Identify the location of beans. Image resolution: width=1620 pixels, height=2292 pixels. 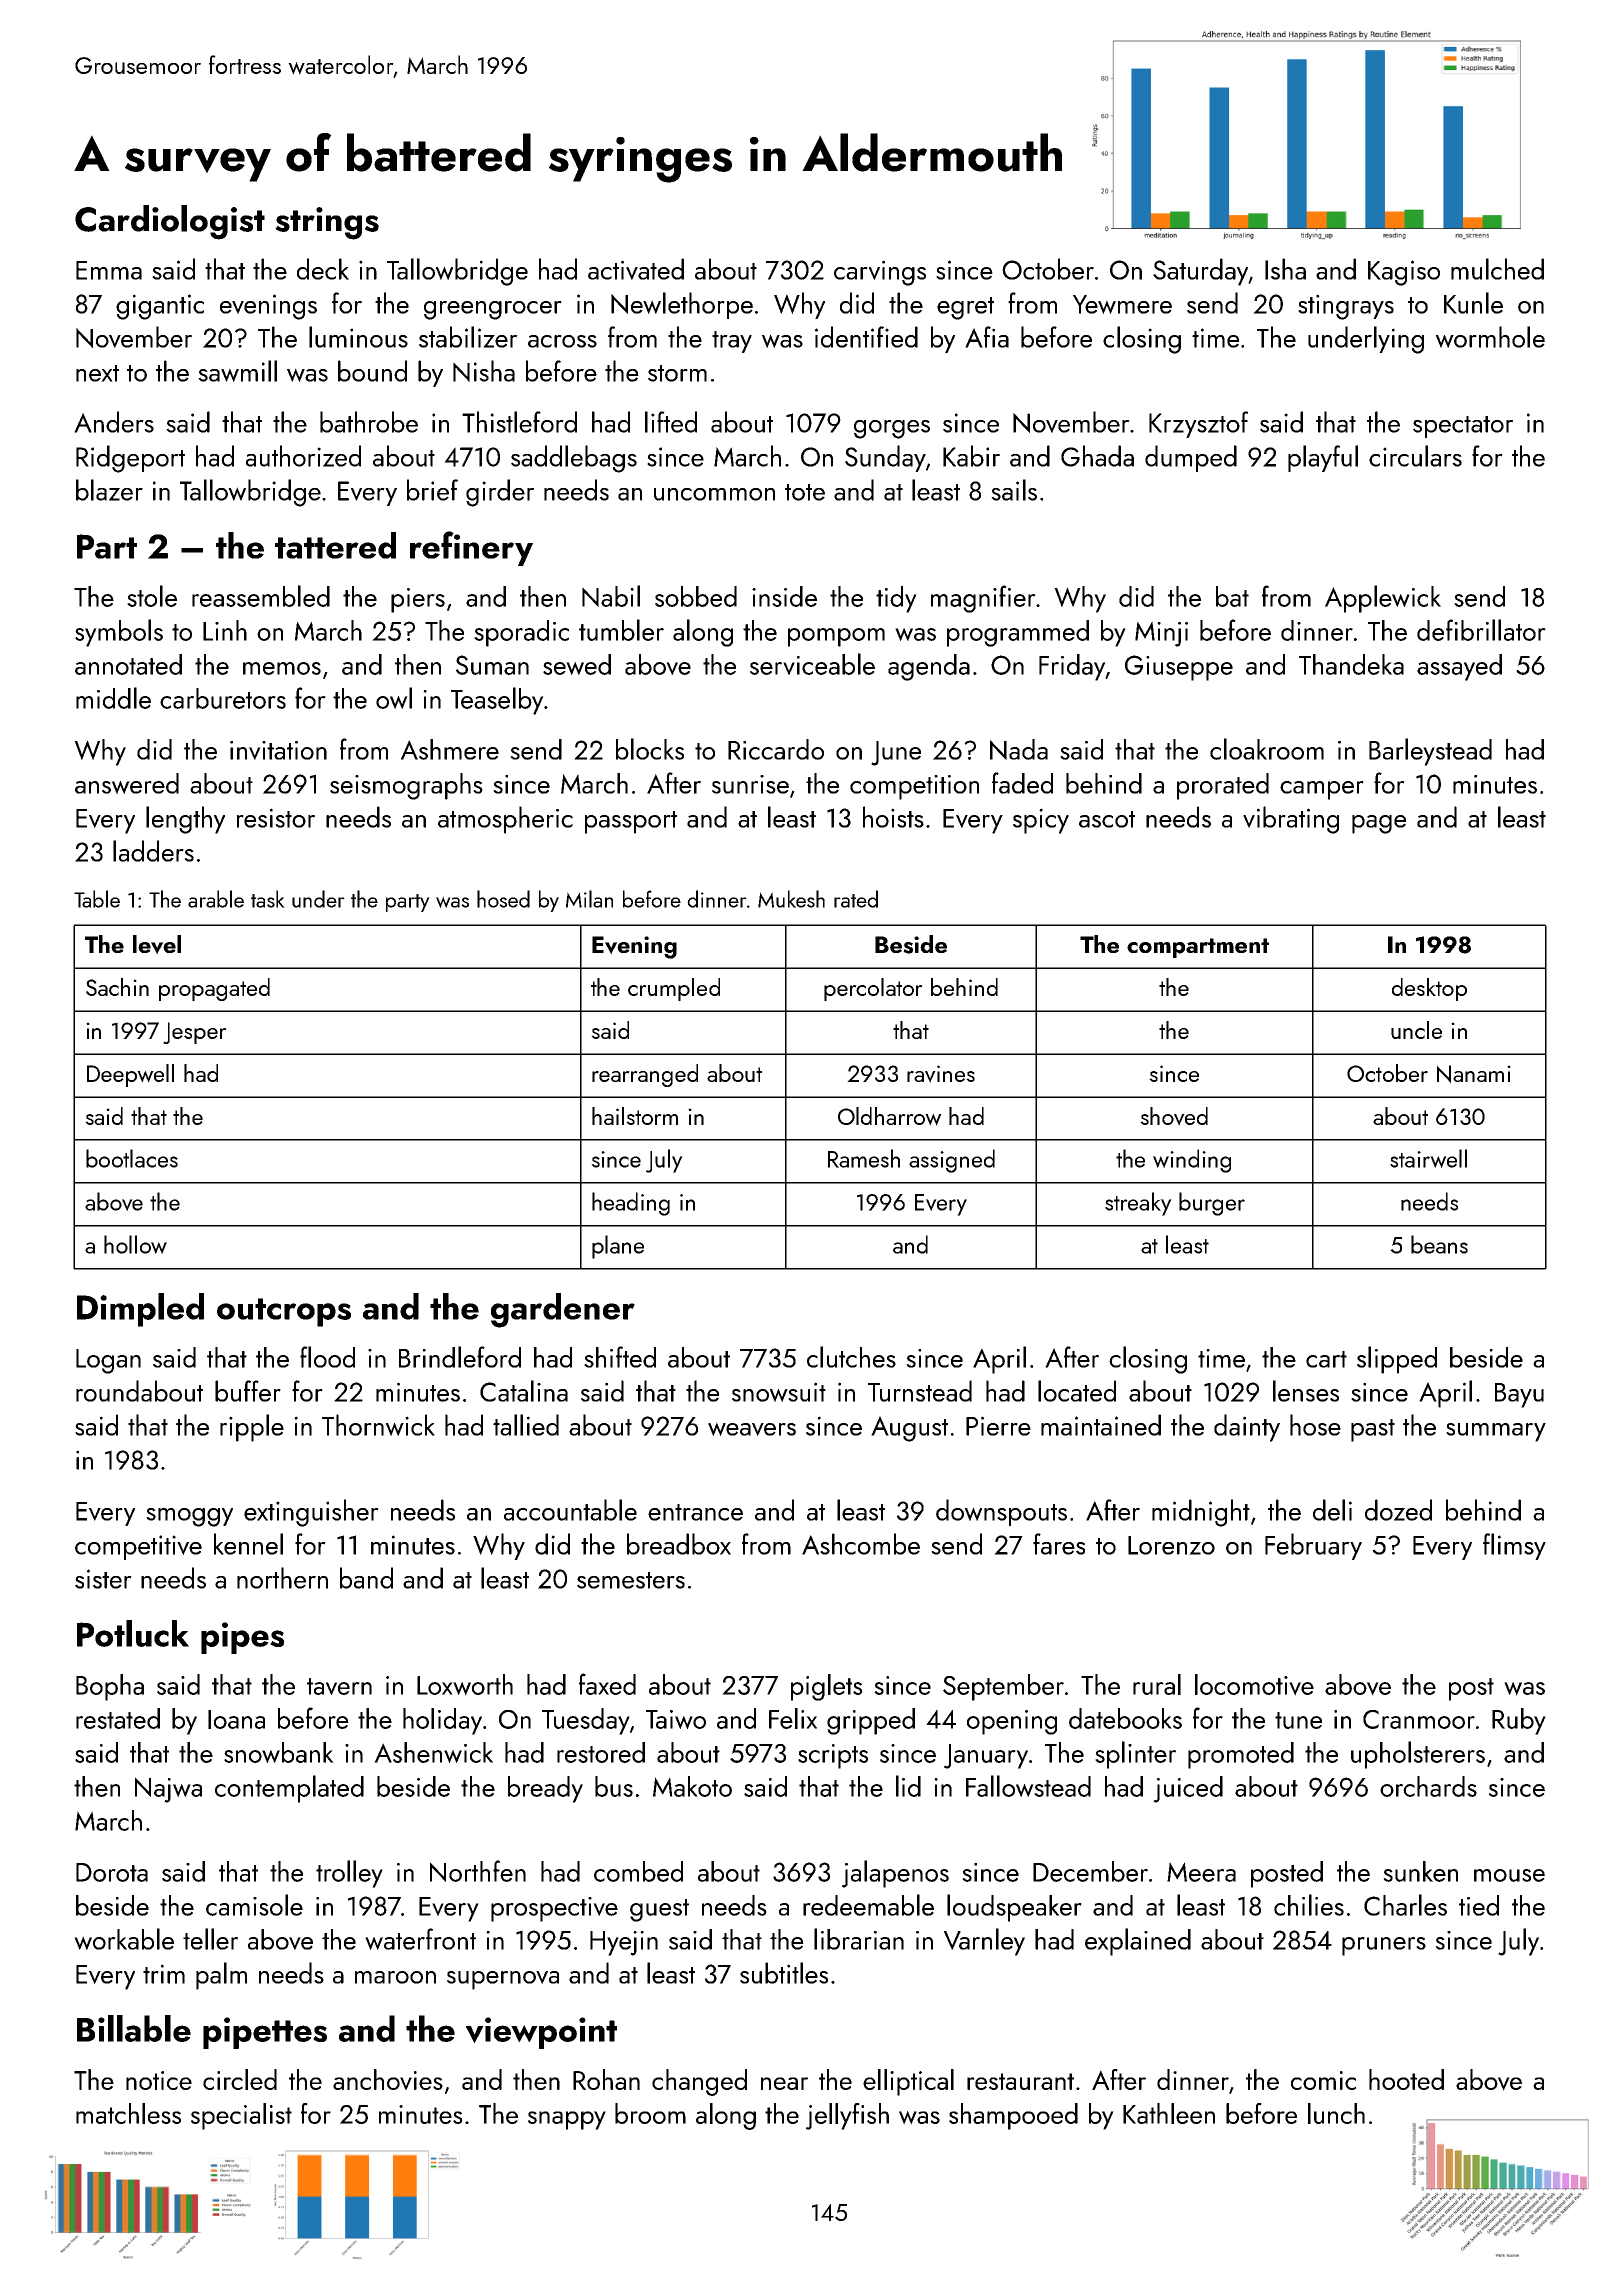
(1439, 1244).
